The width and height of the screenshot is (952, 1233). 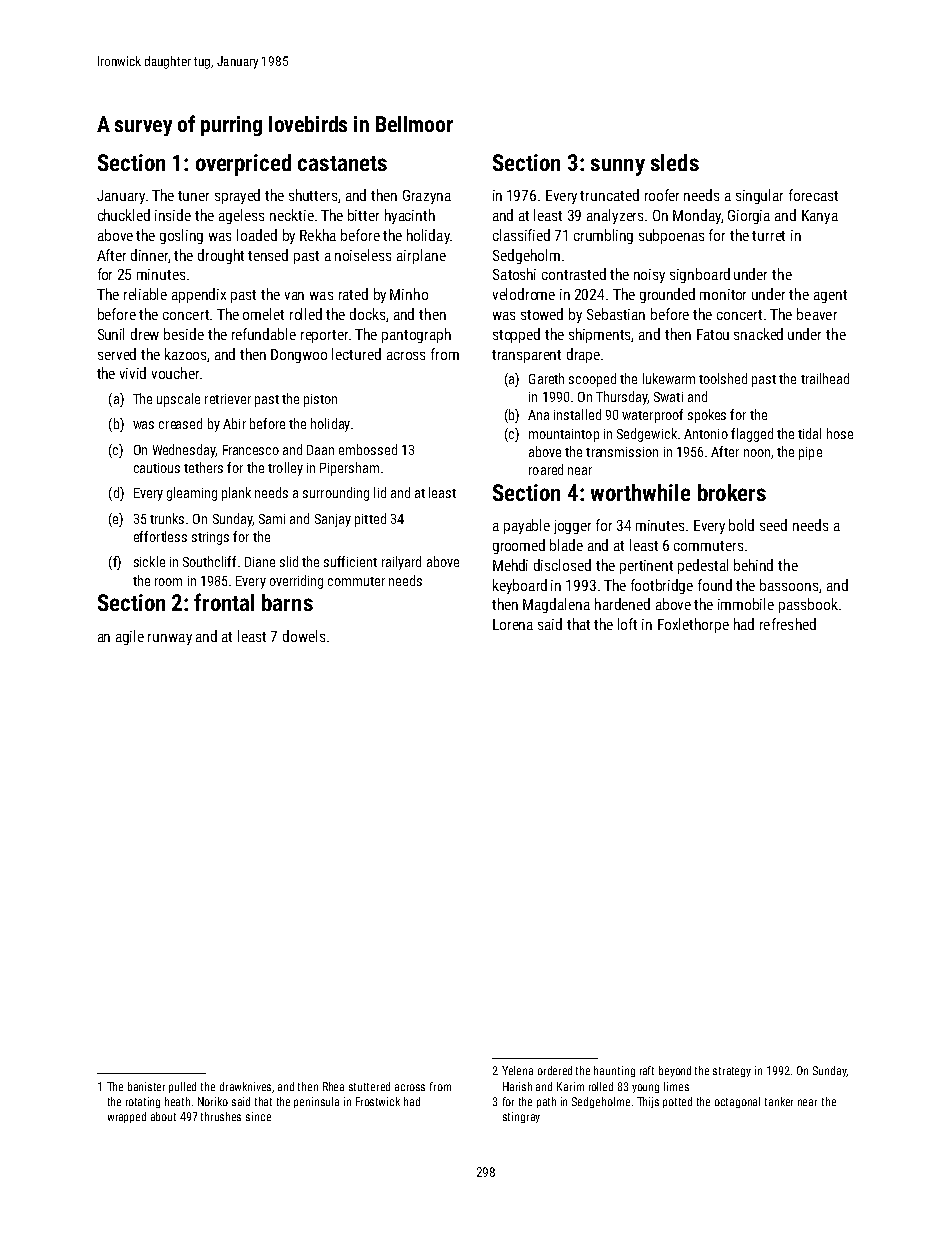 I want to click on Sunil, so click(x=111, y=334).
